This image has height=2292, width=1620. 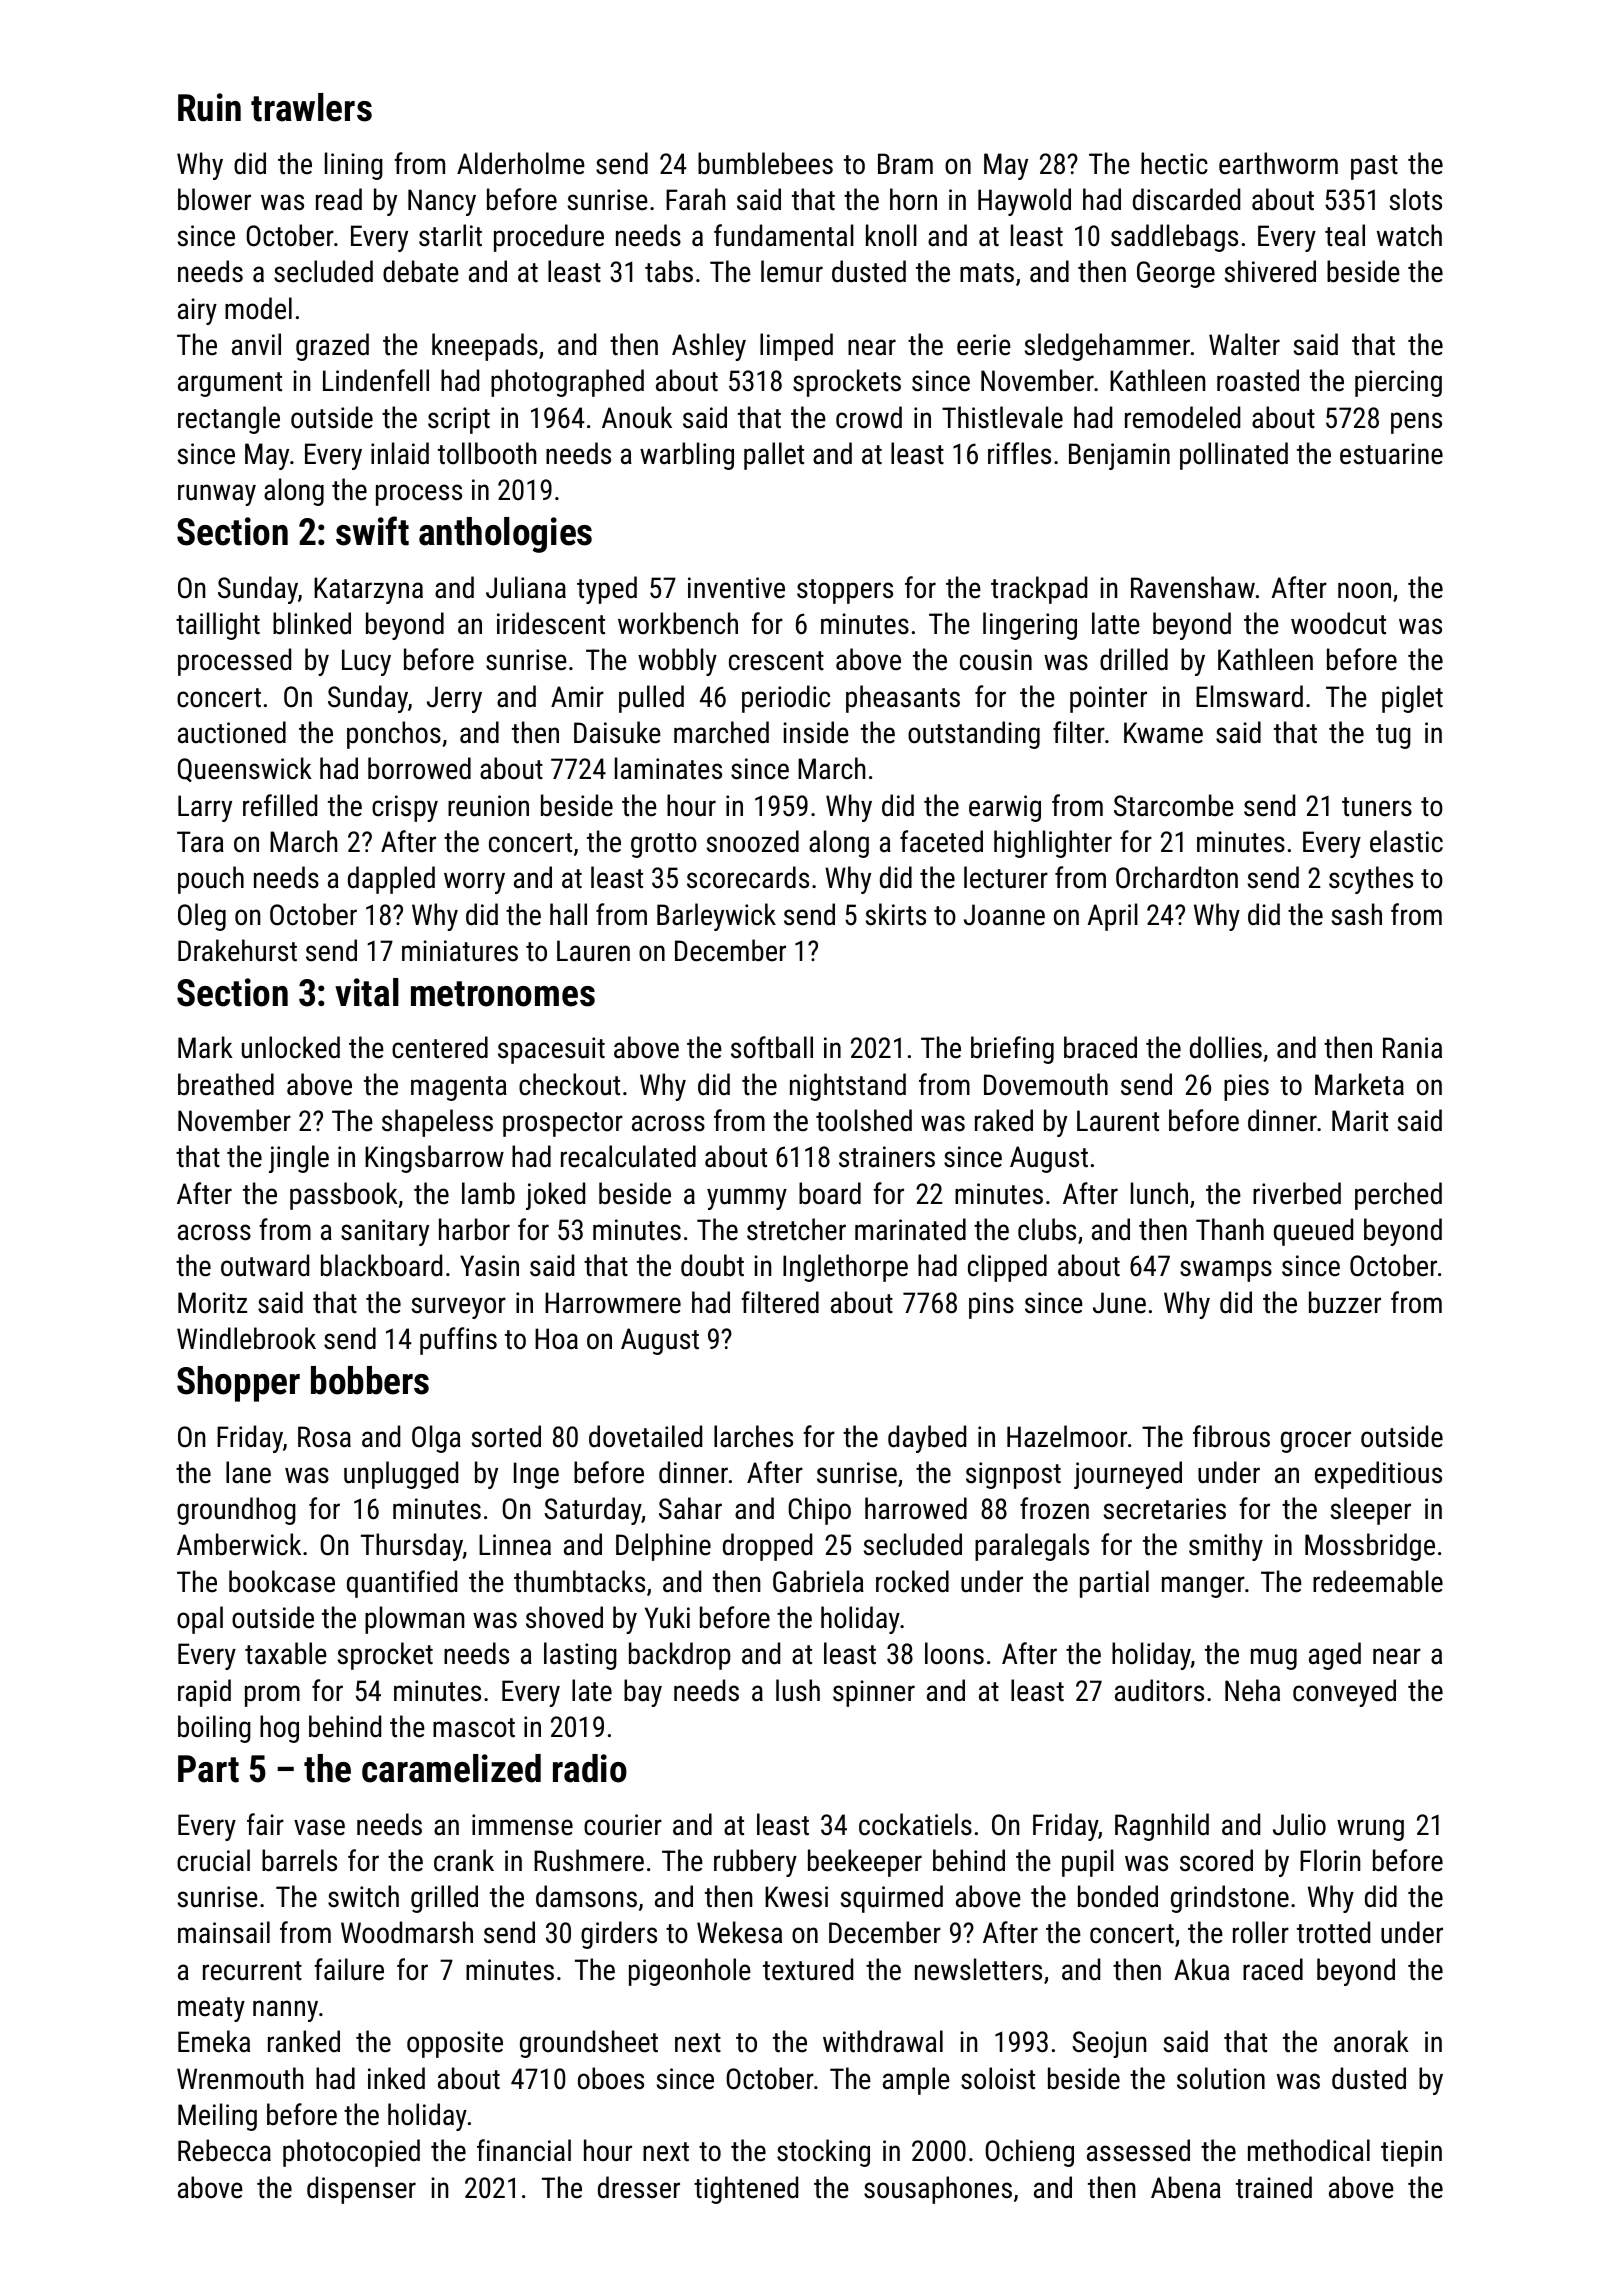 I want to click on reunion, so click(x=488, y=806).
